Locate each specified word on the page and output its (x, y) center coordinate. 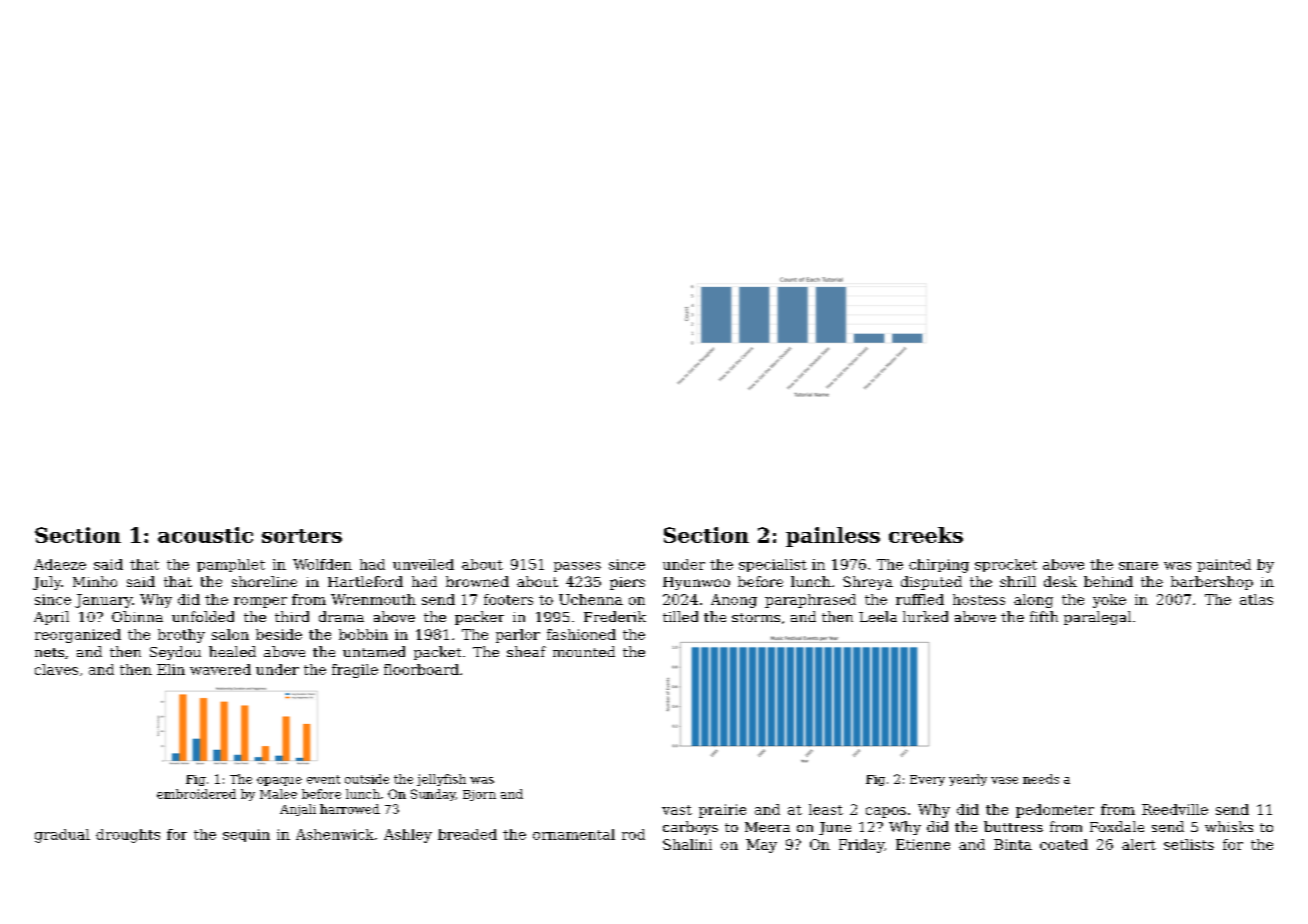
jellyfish (441, 780)
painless (833, 537)
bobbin (363, 634)
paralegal (1097, 618)
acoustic (205, 535)
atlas (1256, 599)
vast (677, 810)
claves (56, 669)
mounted (584, 651)
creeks (926, 535)
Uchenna (591, 599)
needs (1041, 779)
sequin (246, 835)
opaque (279, 781)
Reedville (1175, 809)
